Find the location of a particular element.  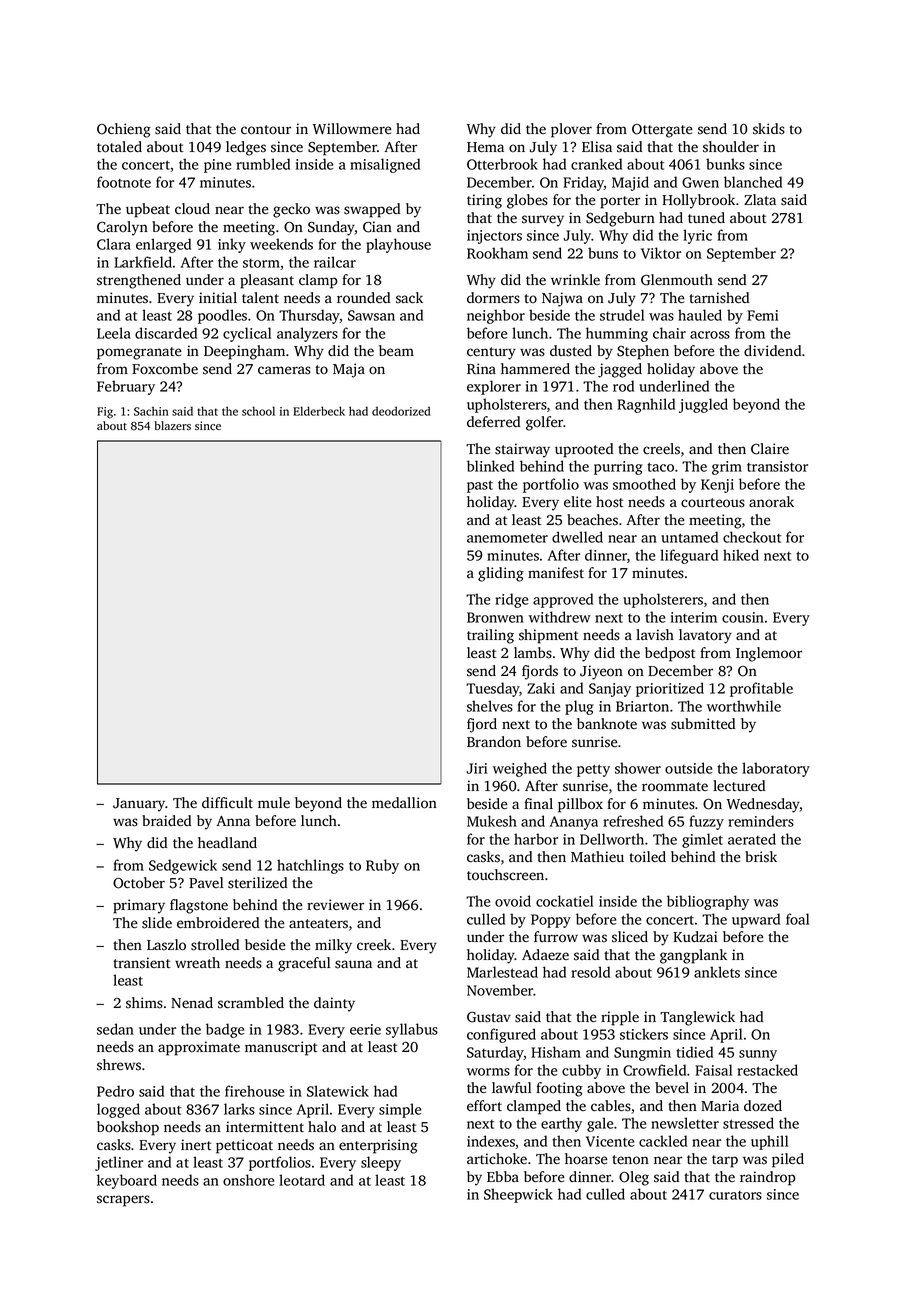

shoulder is located at coordinates (731, 147).
